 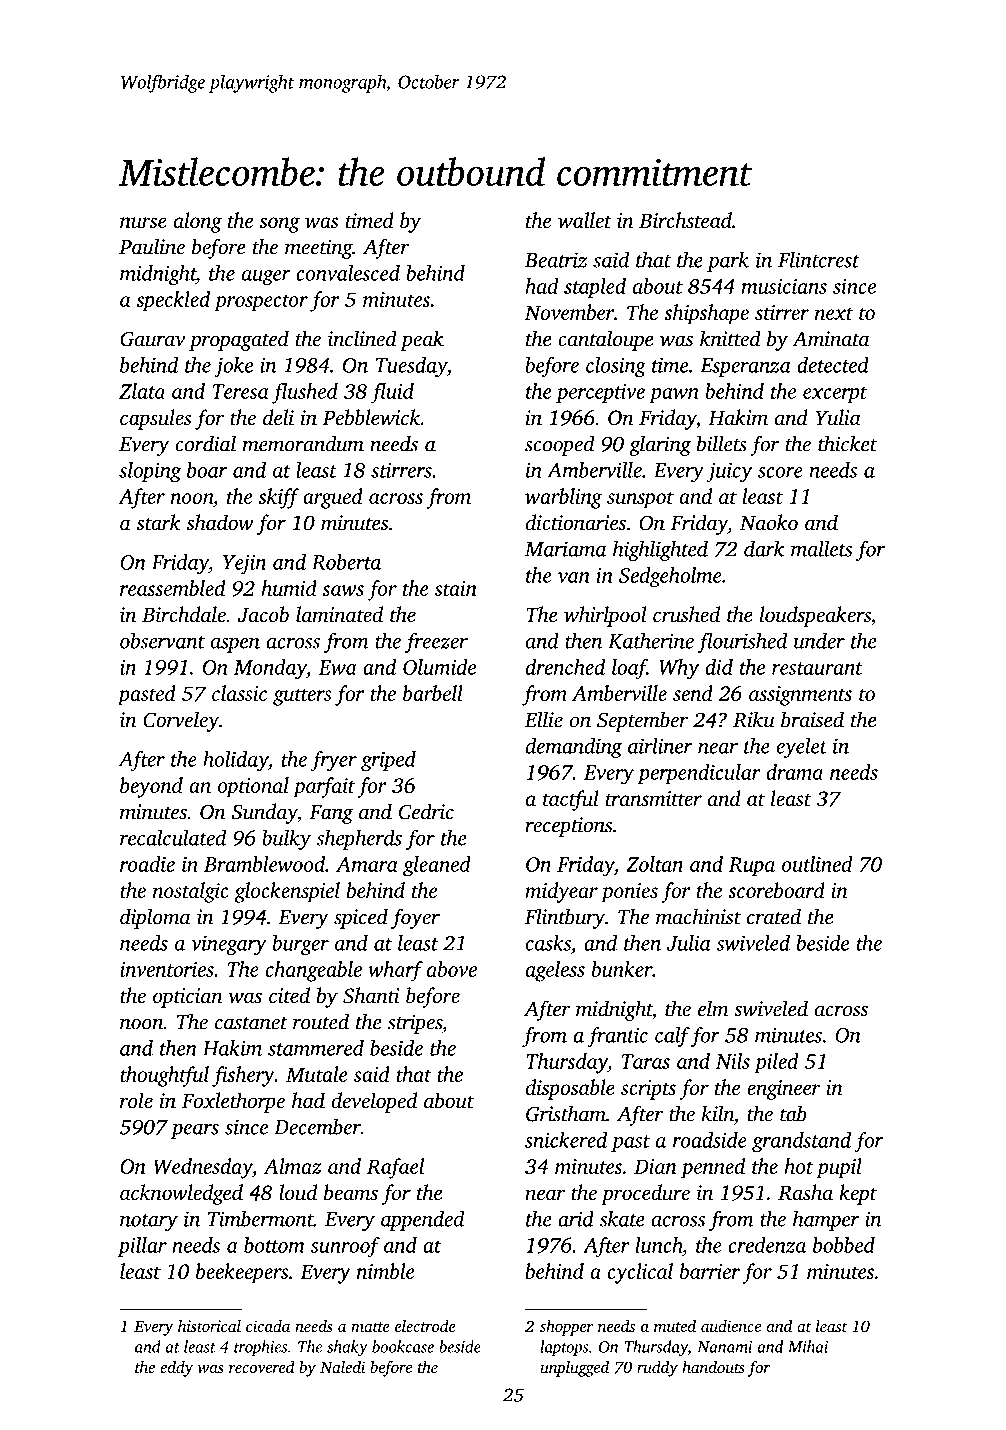 What do you see at coordinates (622, 1218) in the screenshot?
I see `skate` at bounding box center [622, 1218].
